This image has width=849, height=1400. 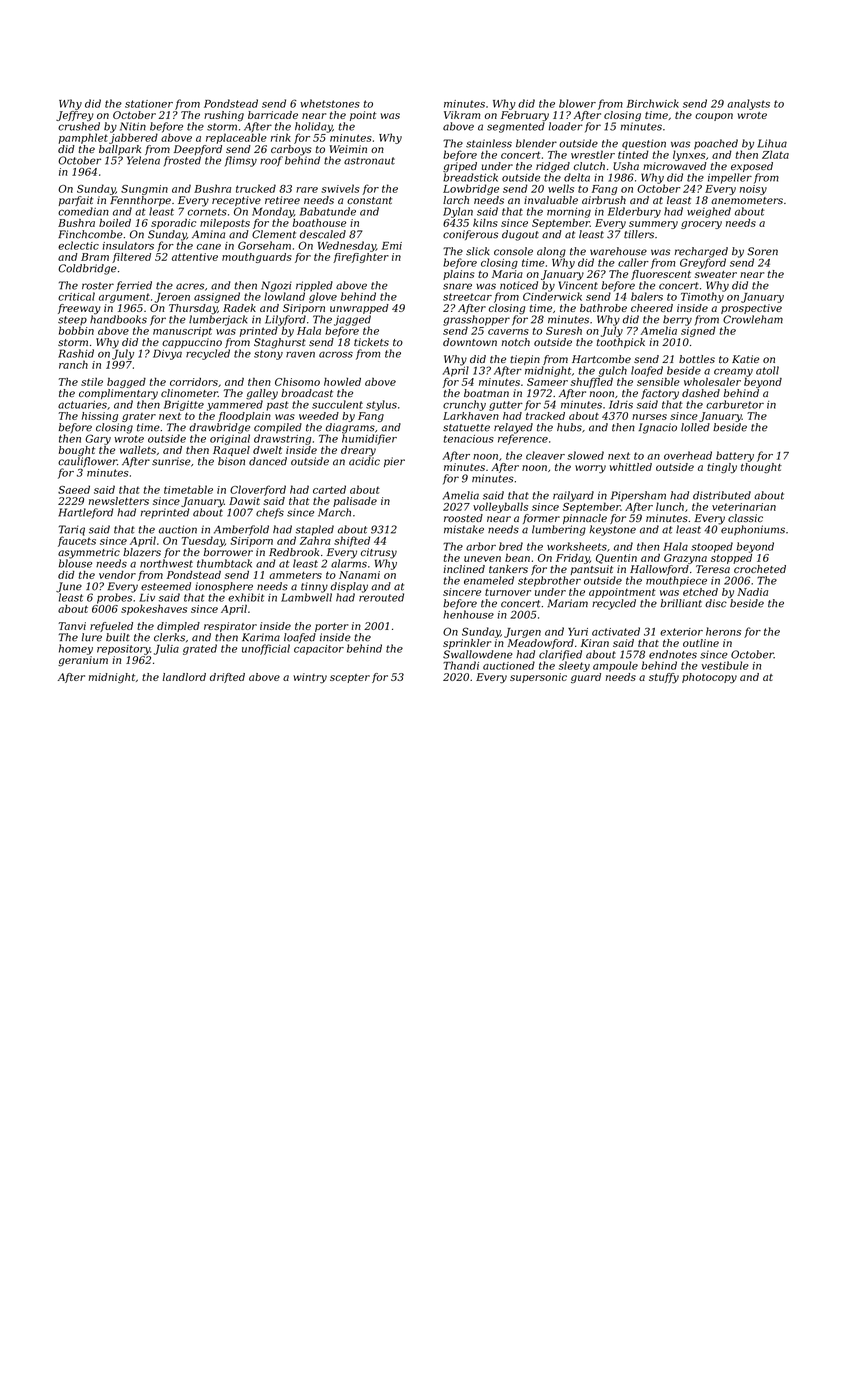 I want to click on Amberfold, so click(x=241, y=530).
